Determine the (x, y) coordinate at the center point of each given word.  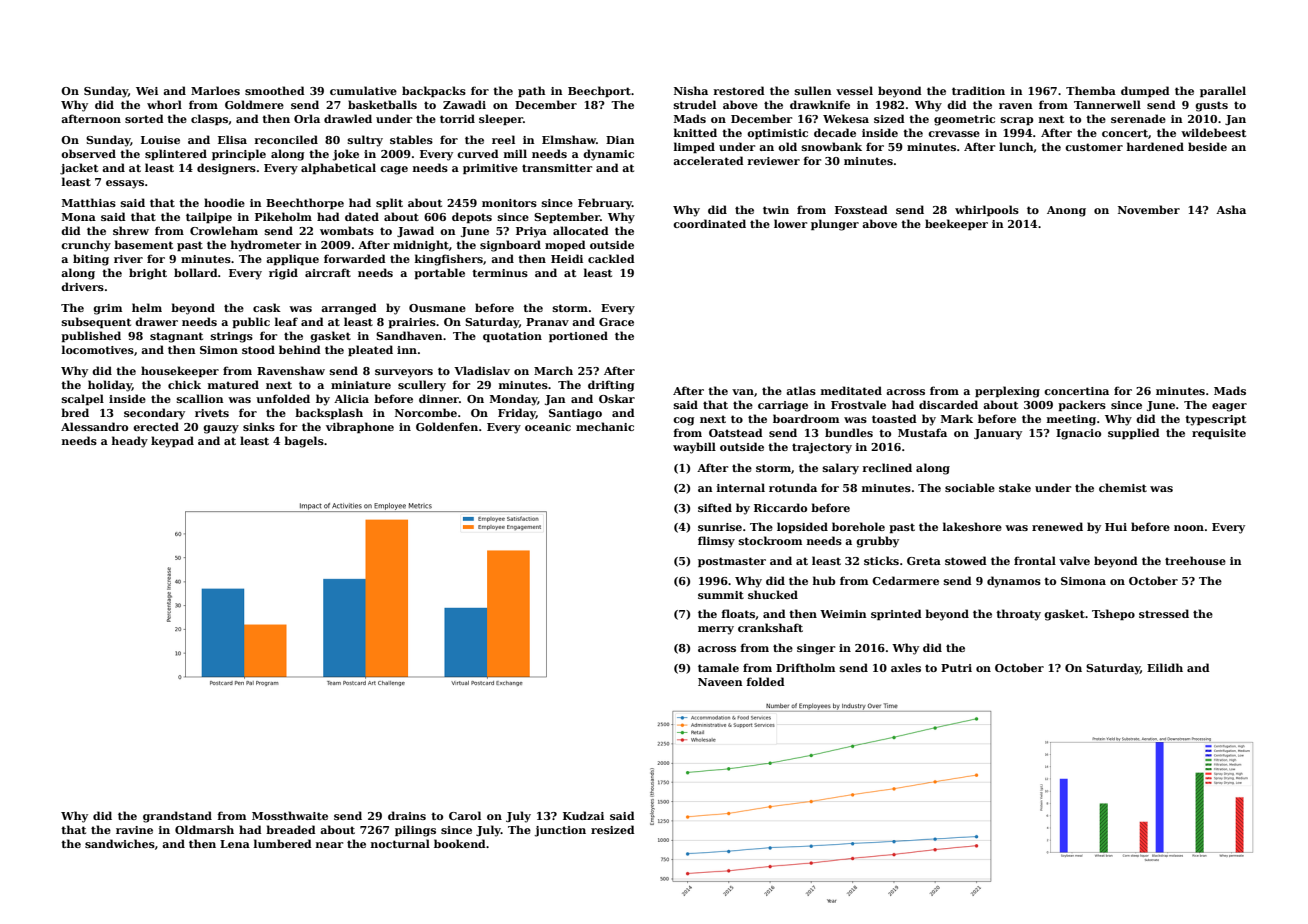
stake (1015, 487)
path (532, 91)
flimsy (716, 542)
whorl (164, 104)
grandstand (177, 817)
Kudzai (583, 815)
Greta (924, 561)
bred (75, 412)
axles (906, 667)
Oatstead (736, 432)
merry (716, 630)
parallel (1223, 91)
